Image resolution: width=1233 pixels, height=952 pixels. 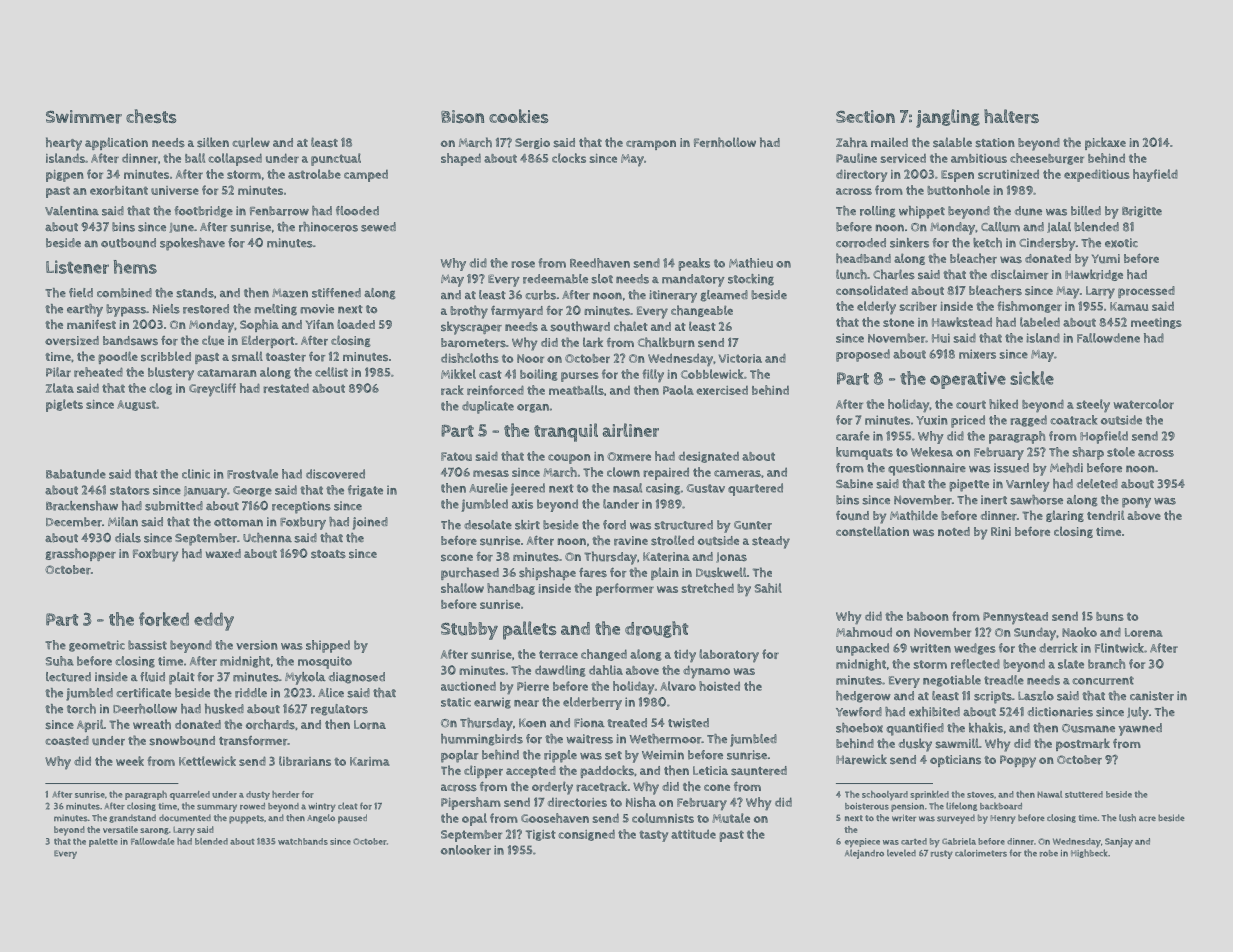 I want to click on Charles, so click(x=894, y=274).
